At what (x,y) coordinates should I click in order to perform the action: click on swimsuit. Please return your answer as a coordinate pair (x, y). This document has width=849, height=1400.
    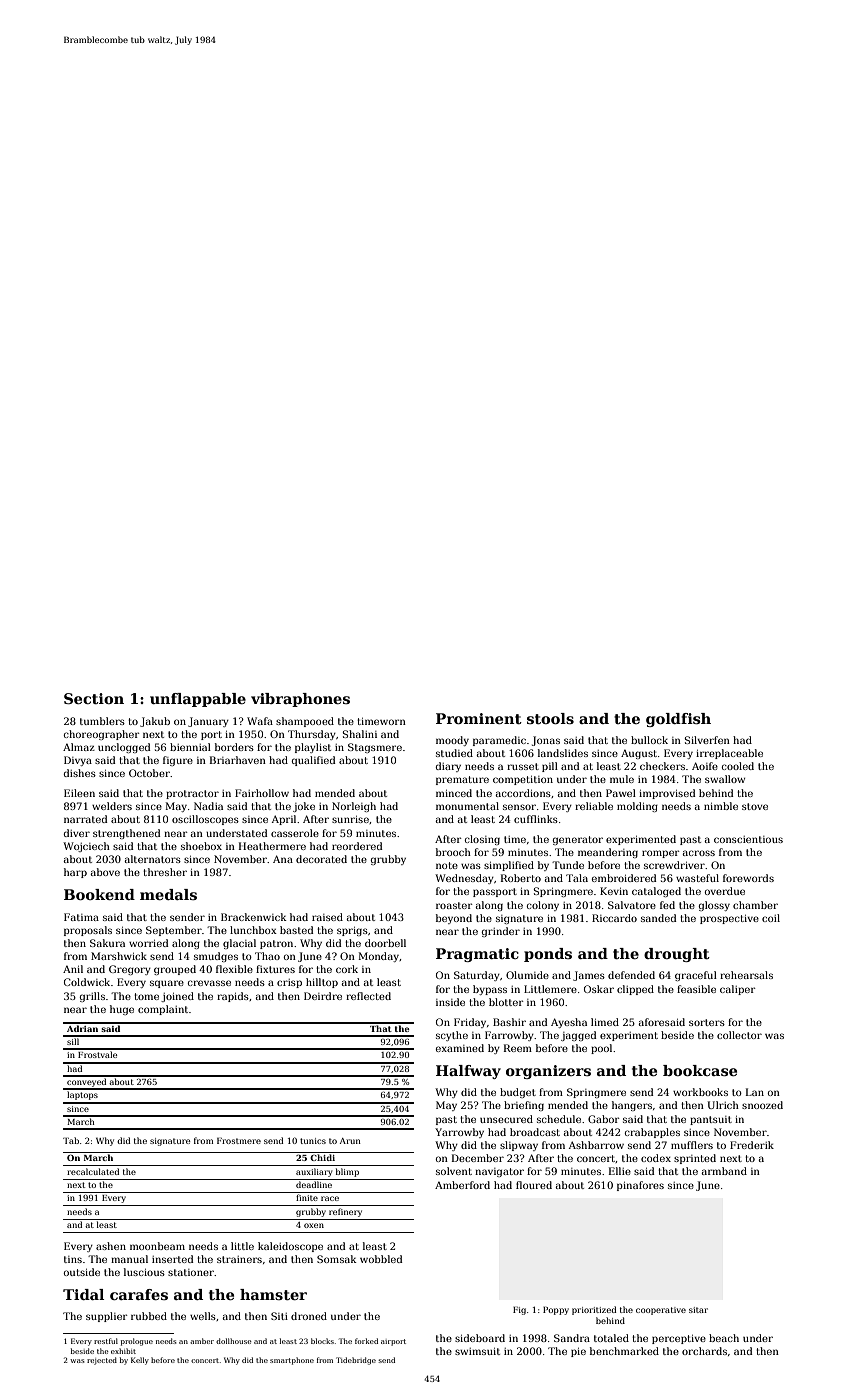
    Looking at the image, I should click on (477, 1351).
